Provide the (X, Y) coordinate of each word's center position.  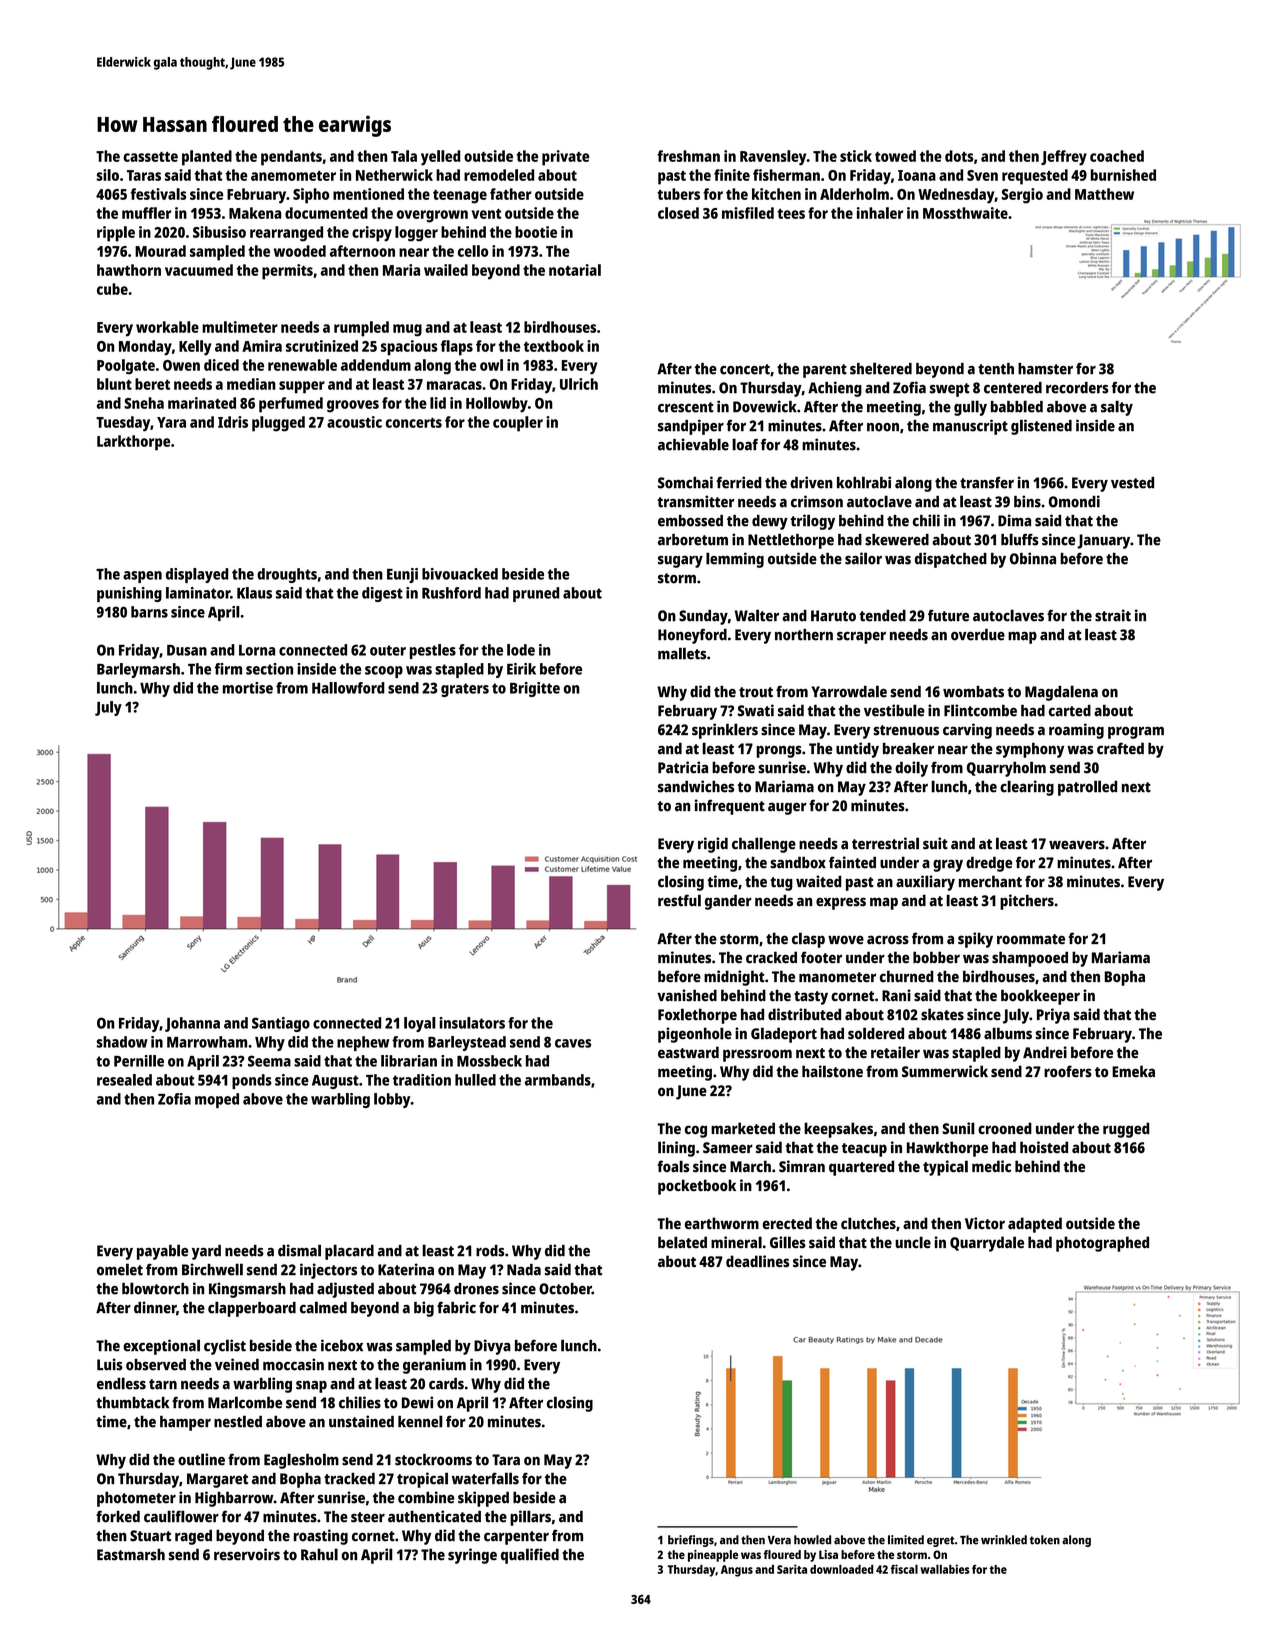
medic (991, 1166)
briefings (691, 1541)
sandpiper (691, 427)
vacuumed (199, 270)
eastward (688, 1052)
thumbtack (132, 1403)
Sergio (1022, 196)
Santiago (281, 1024)
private (565, 158)
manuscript (970, 427)
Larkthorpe (133, 443)
